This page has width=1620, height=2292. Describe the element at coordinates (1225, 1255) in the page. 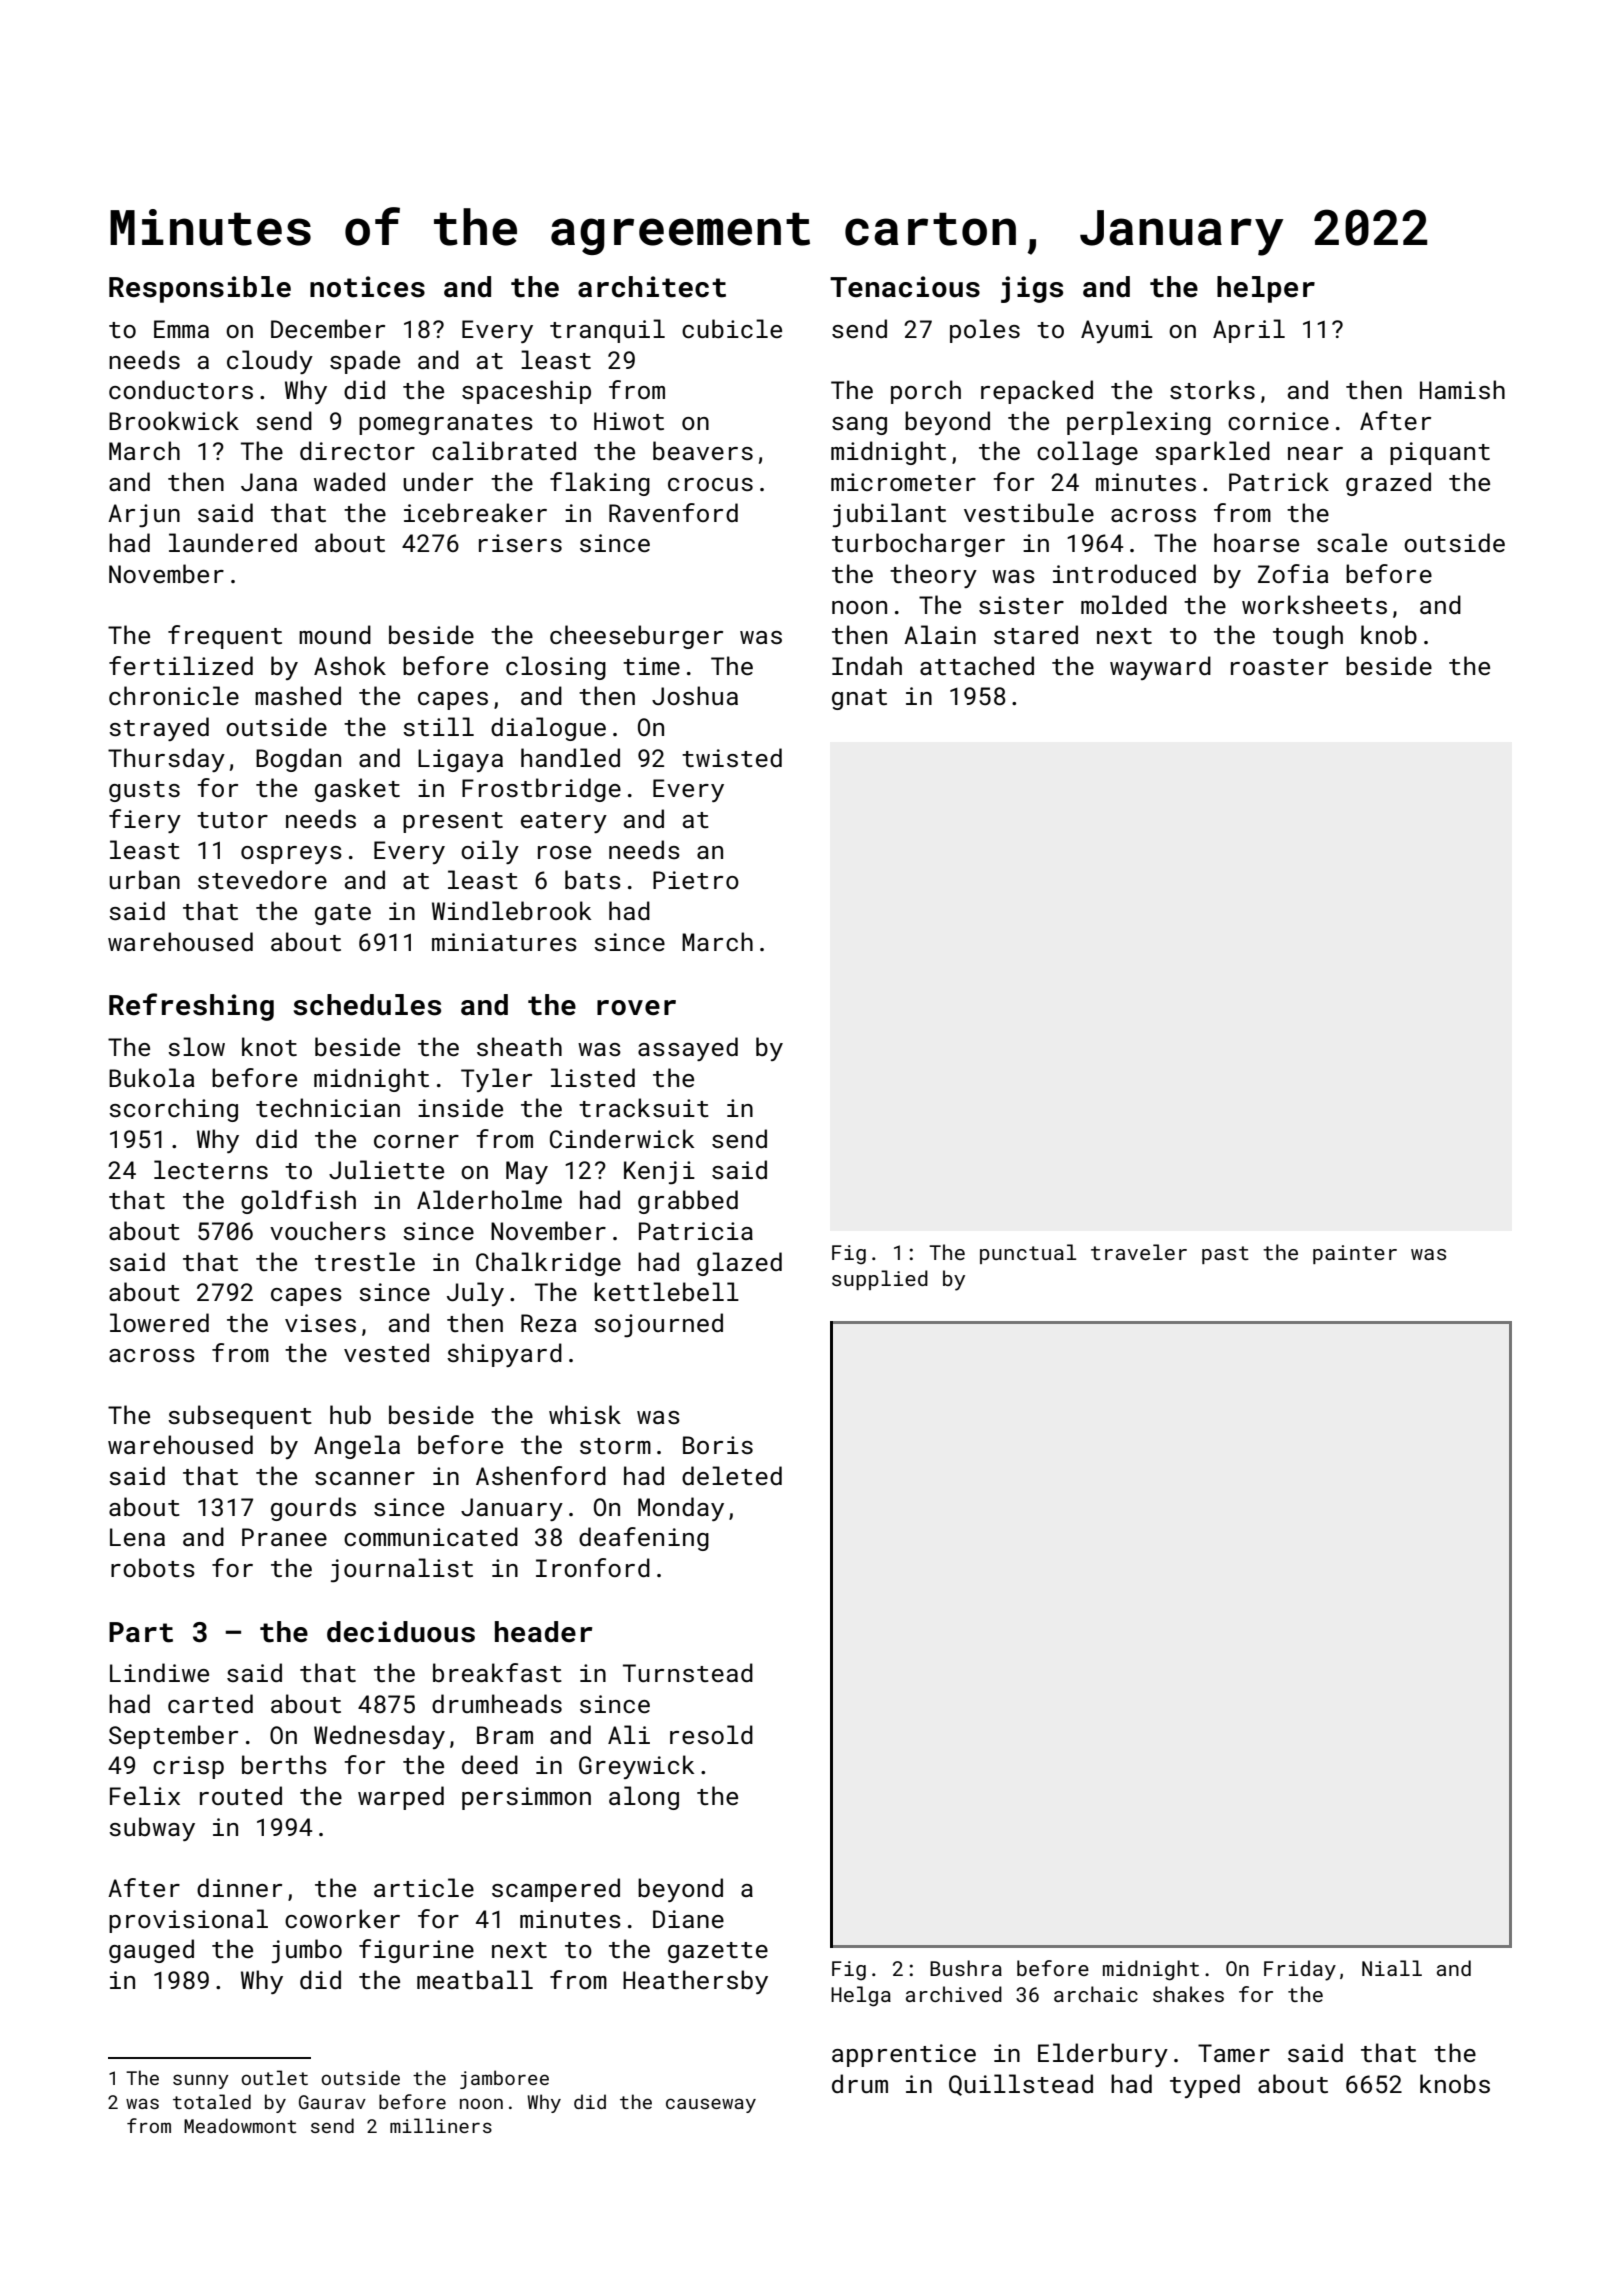

I see `past` at that location.
